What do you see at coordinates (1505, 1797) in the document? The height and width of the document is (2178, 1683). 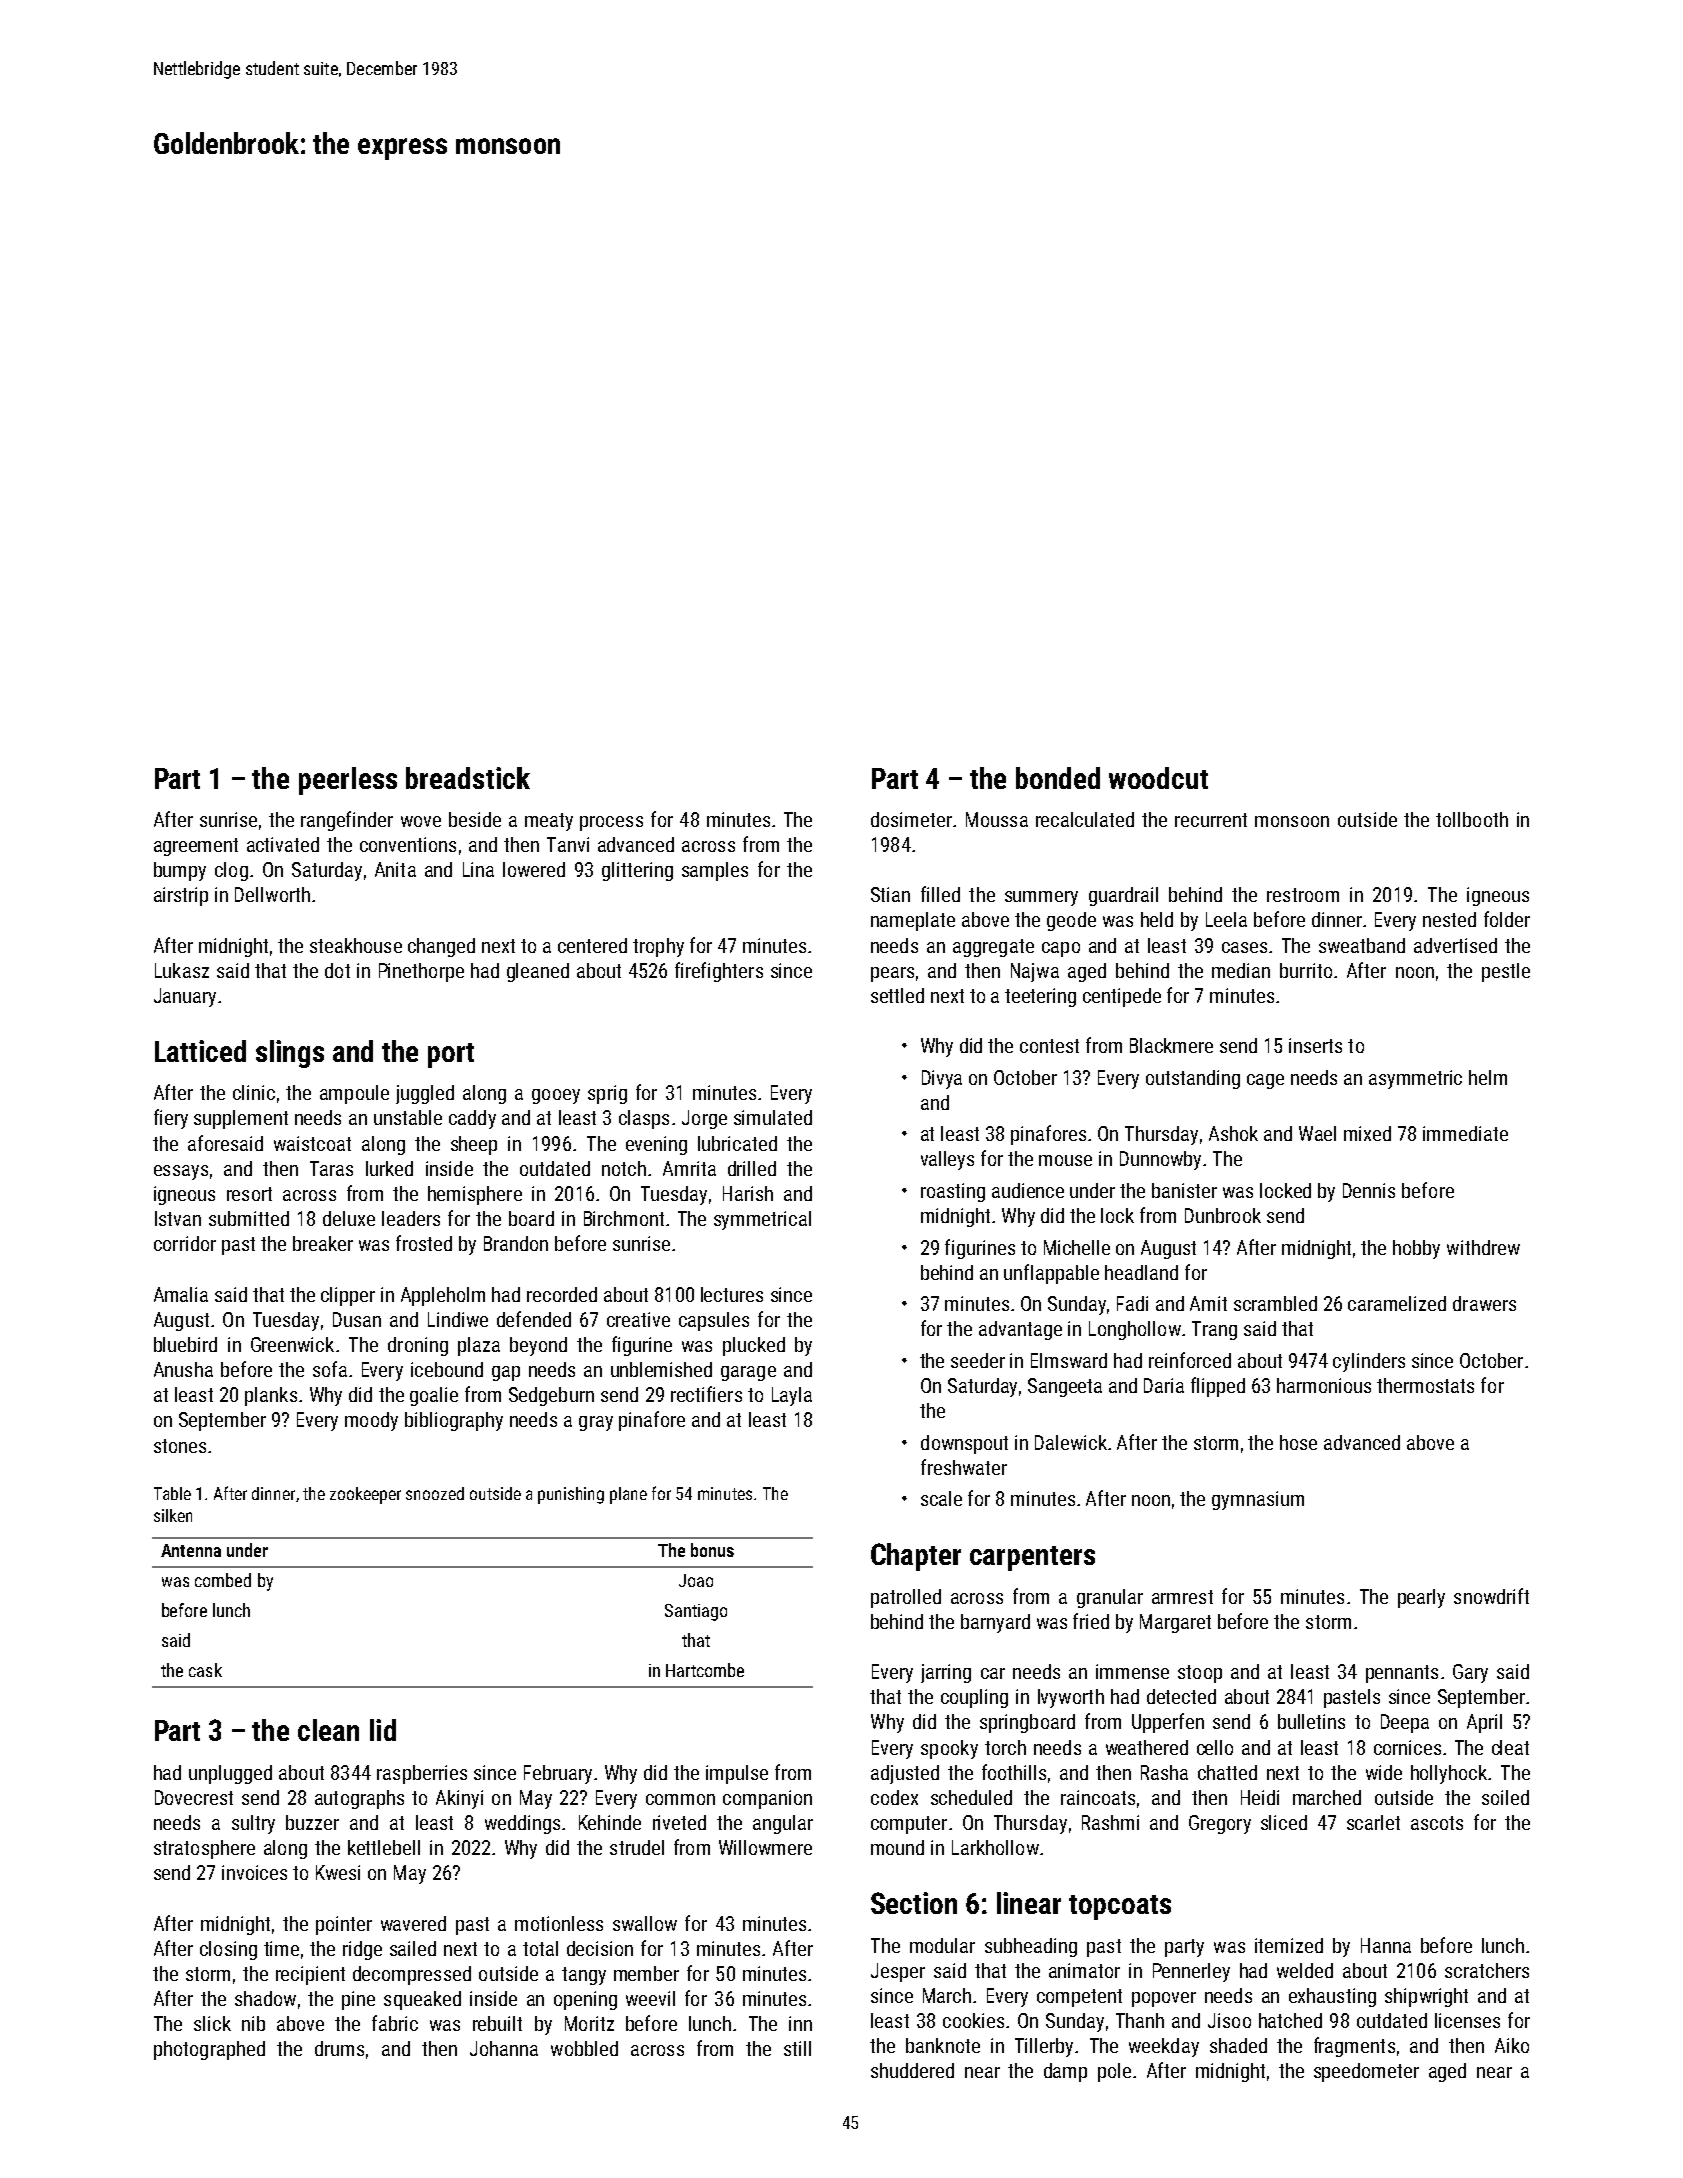 I see `soiled` at bounding box center [1505, 1797].
